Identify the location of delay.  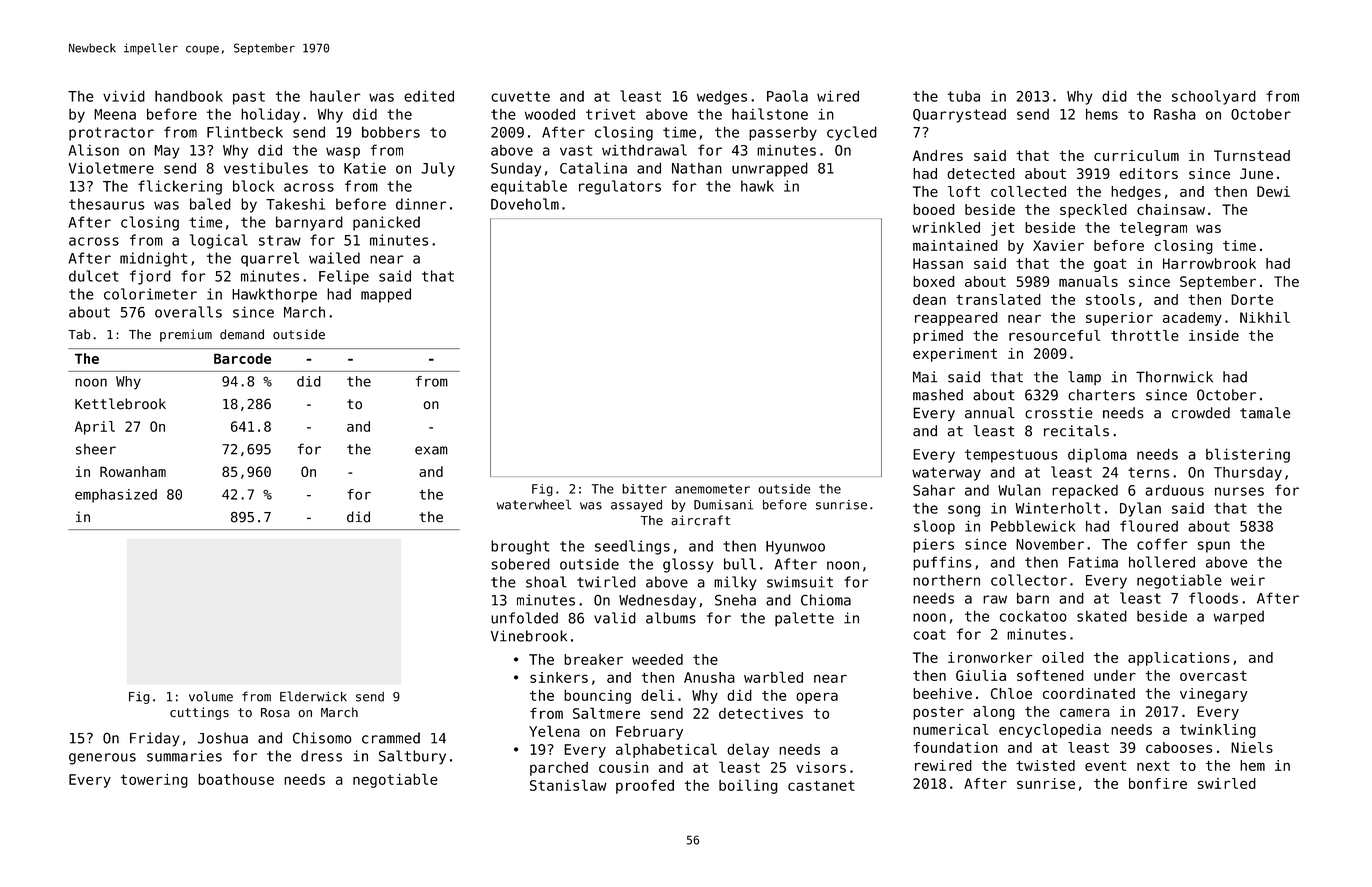
(748, 750).
